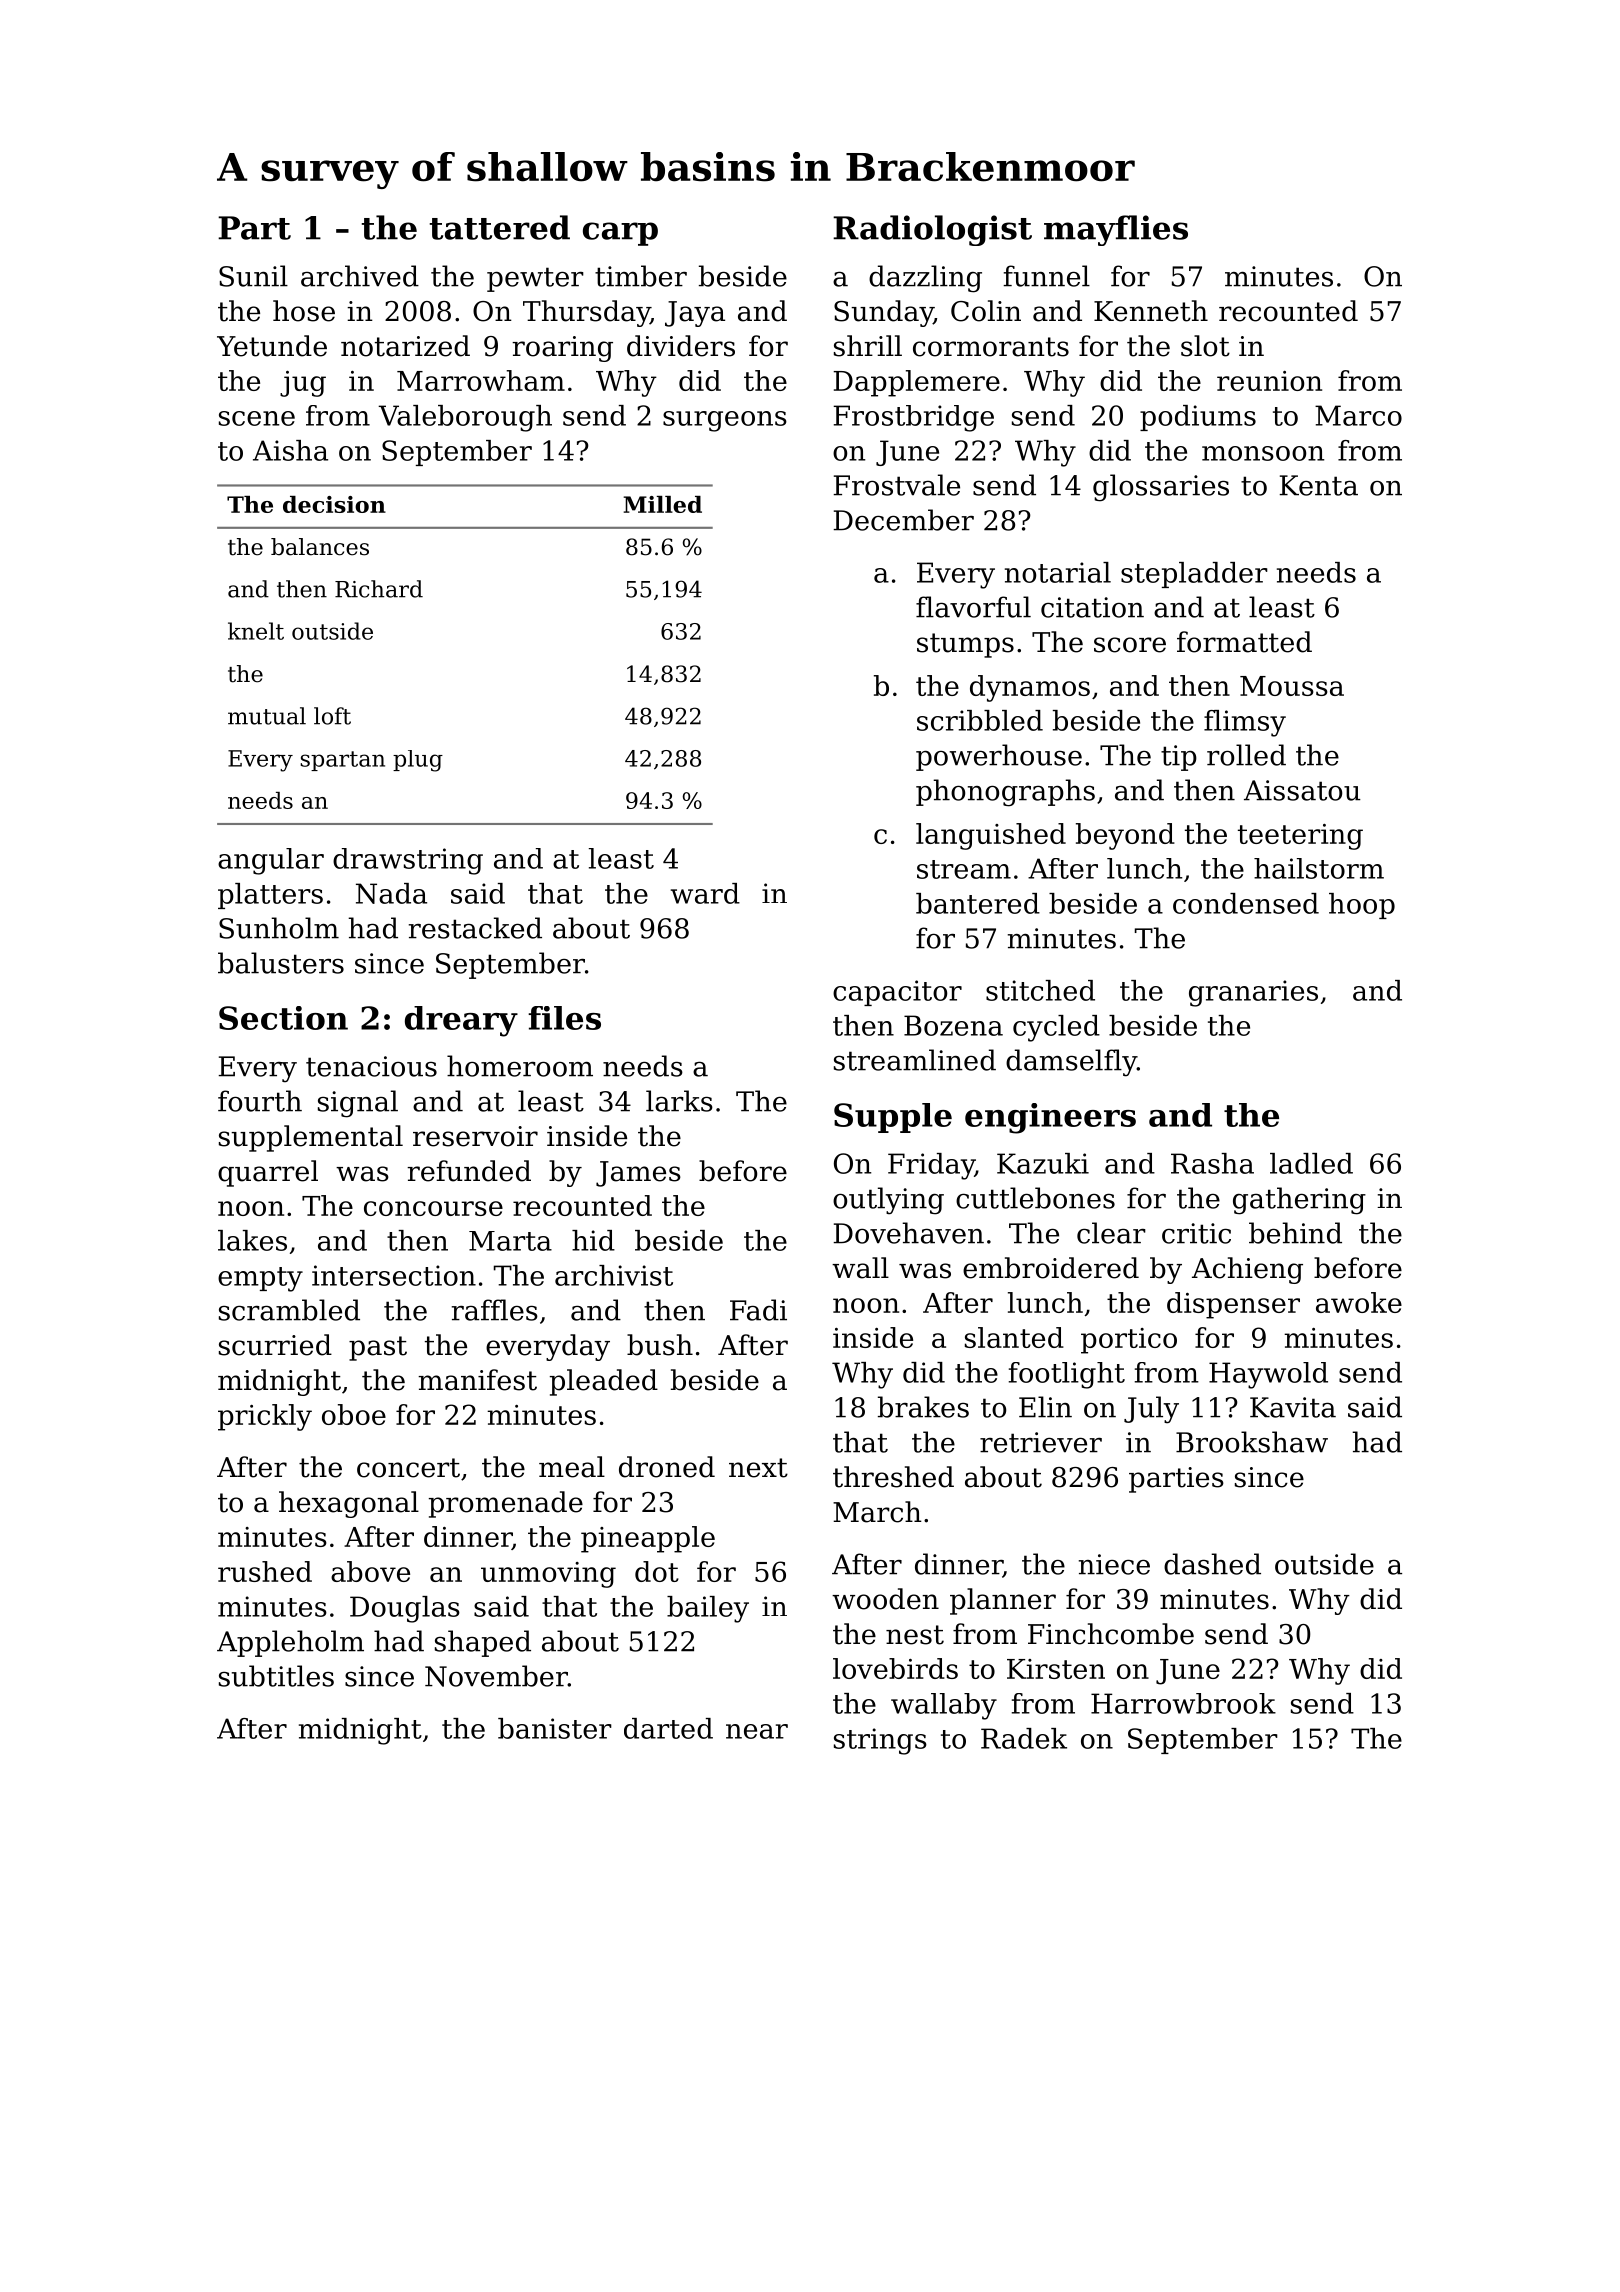  What do you see at coordinates (1359, 1302) in the document?
I see `awoke` at bounding box center [1359, 1302].
